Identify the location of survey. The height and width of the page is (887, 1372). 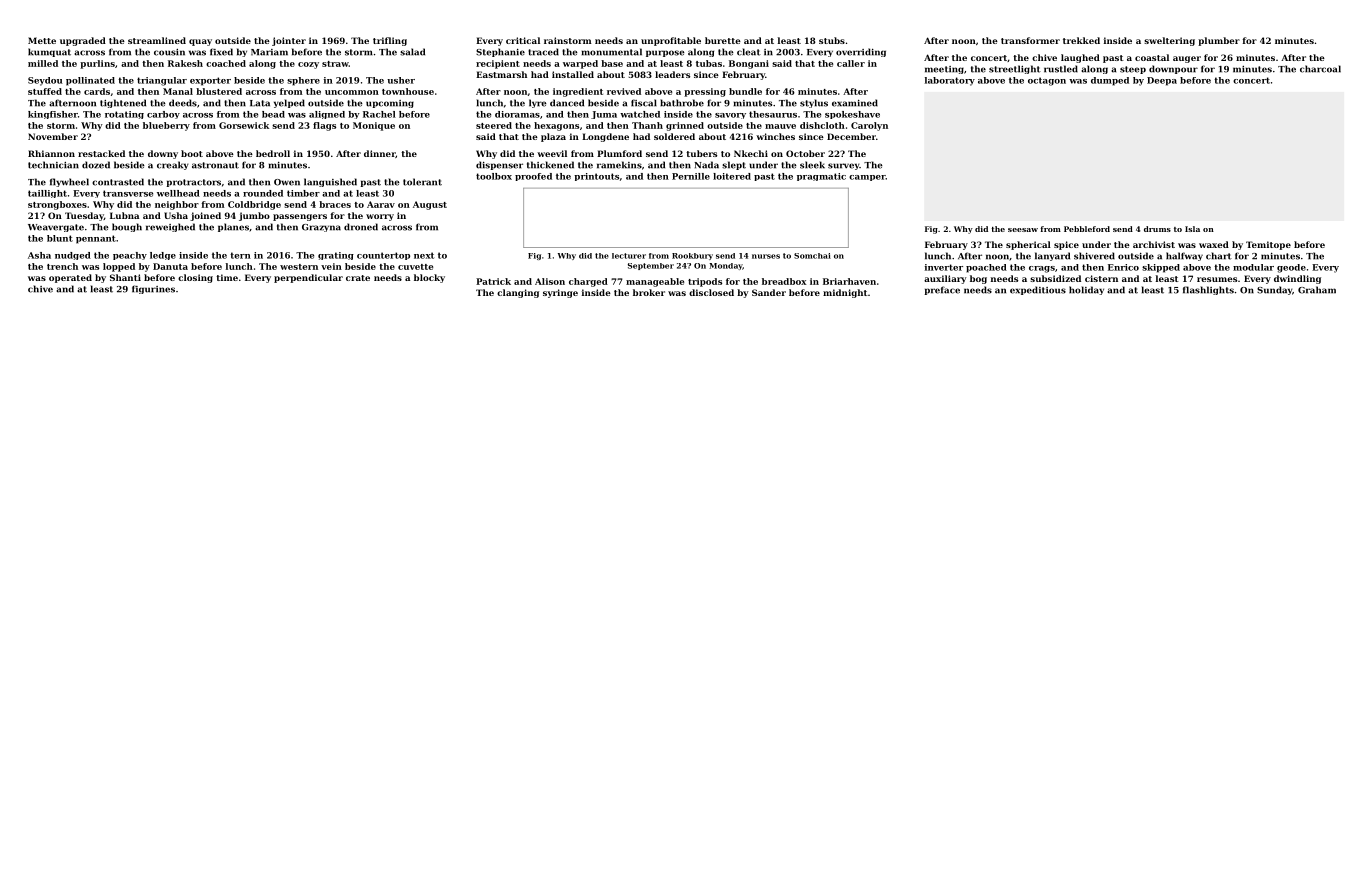
(843, 166).
